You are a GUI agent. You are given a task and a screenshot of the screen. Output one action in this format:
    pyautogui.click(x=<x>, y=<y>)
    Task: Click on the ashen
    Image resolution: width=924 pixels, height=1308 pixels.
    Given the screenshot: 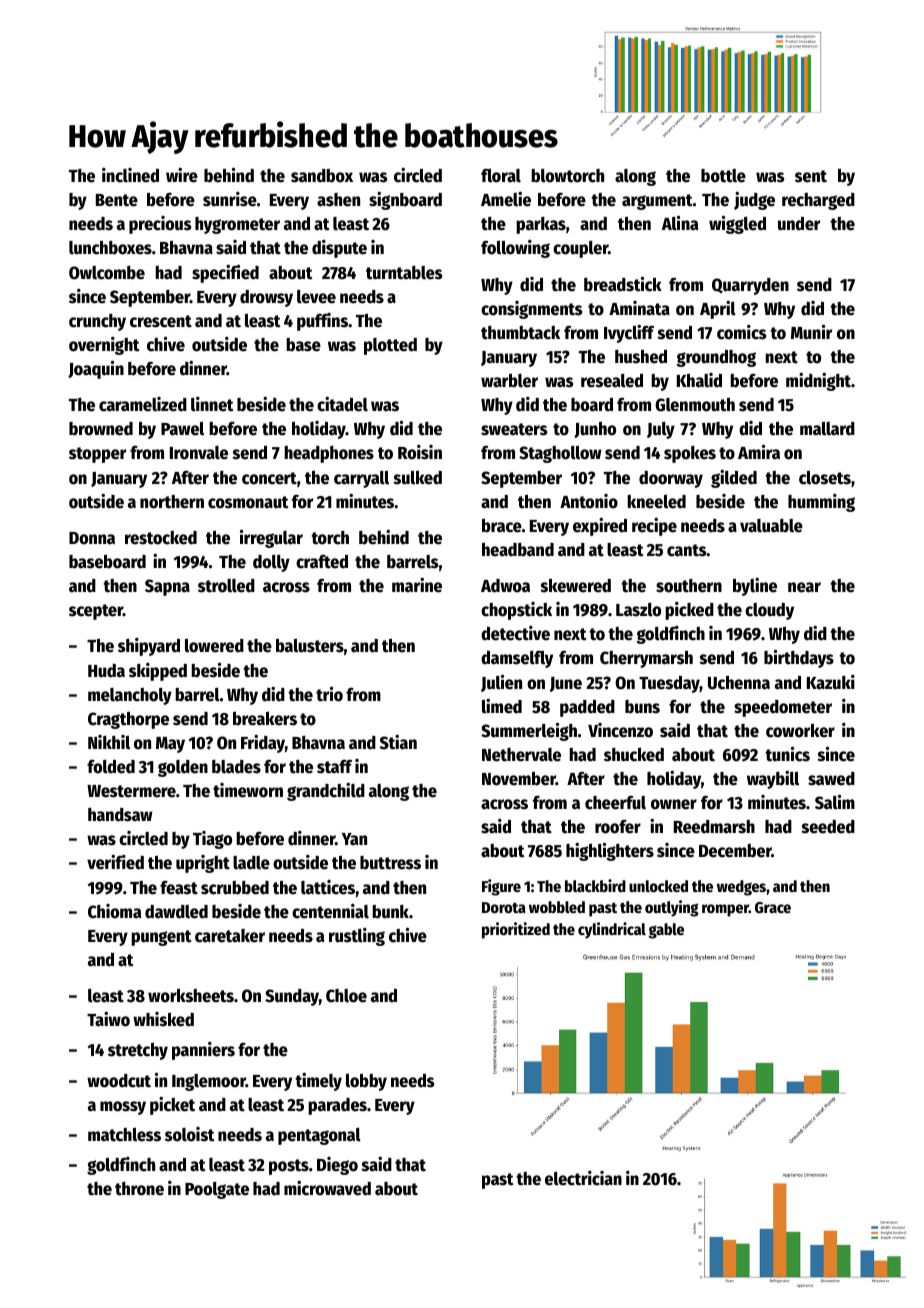 What is the action you would take?
    pyautogui.click(x=338, y=200)
